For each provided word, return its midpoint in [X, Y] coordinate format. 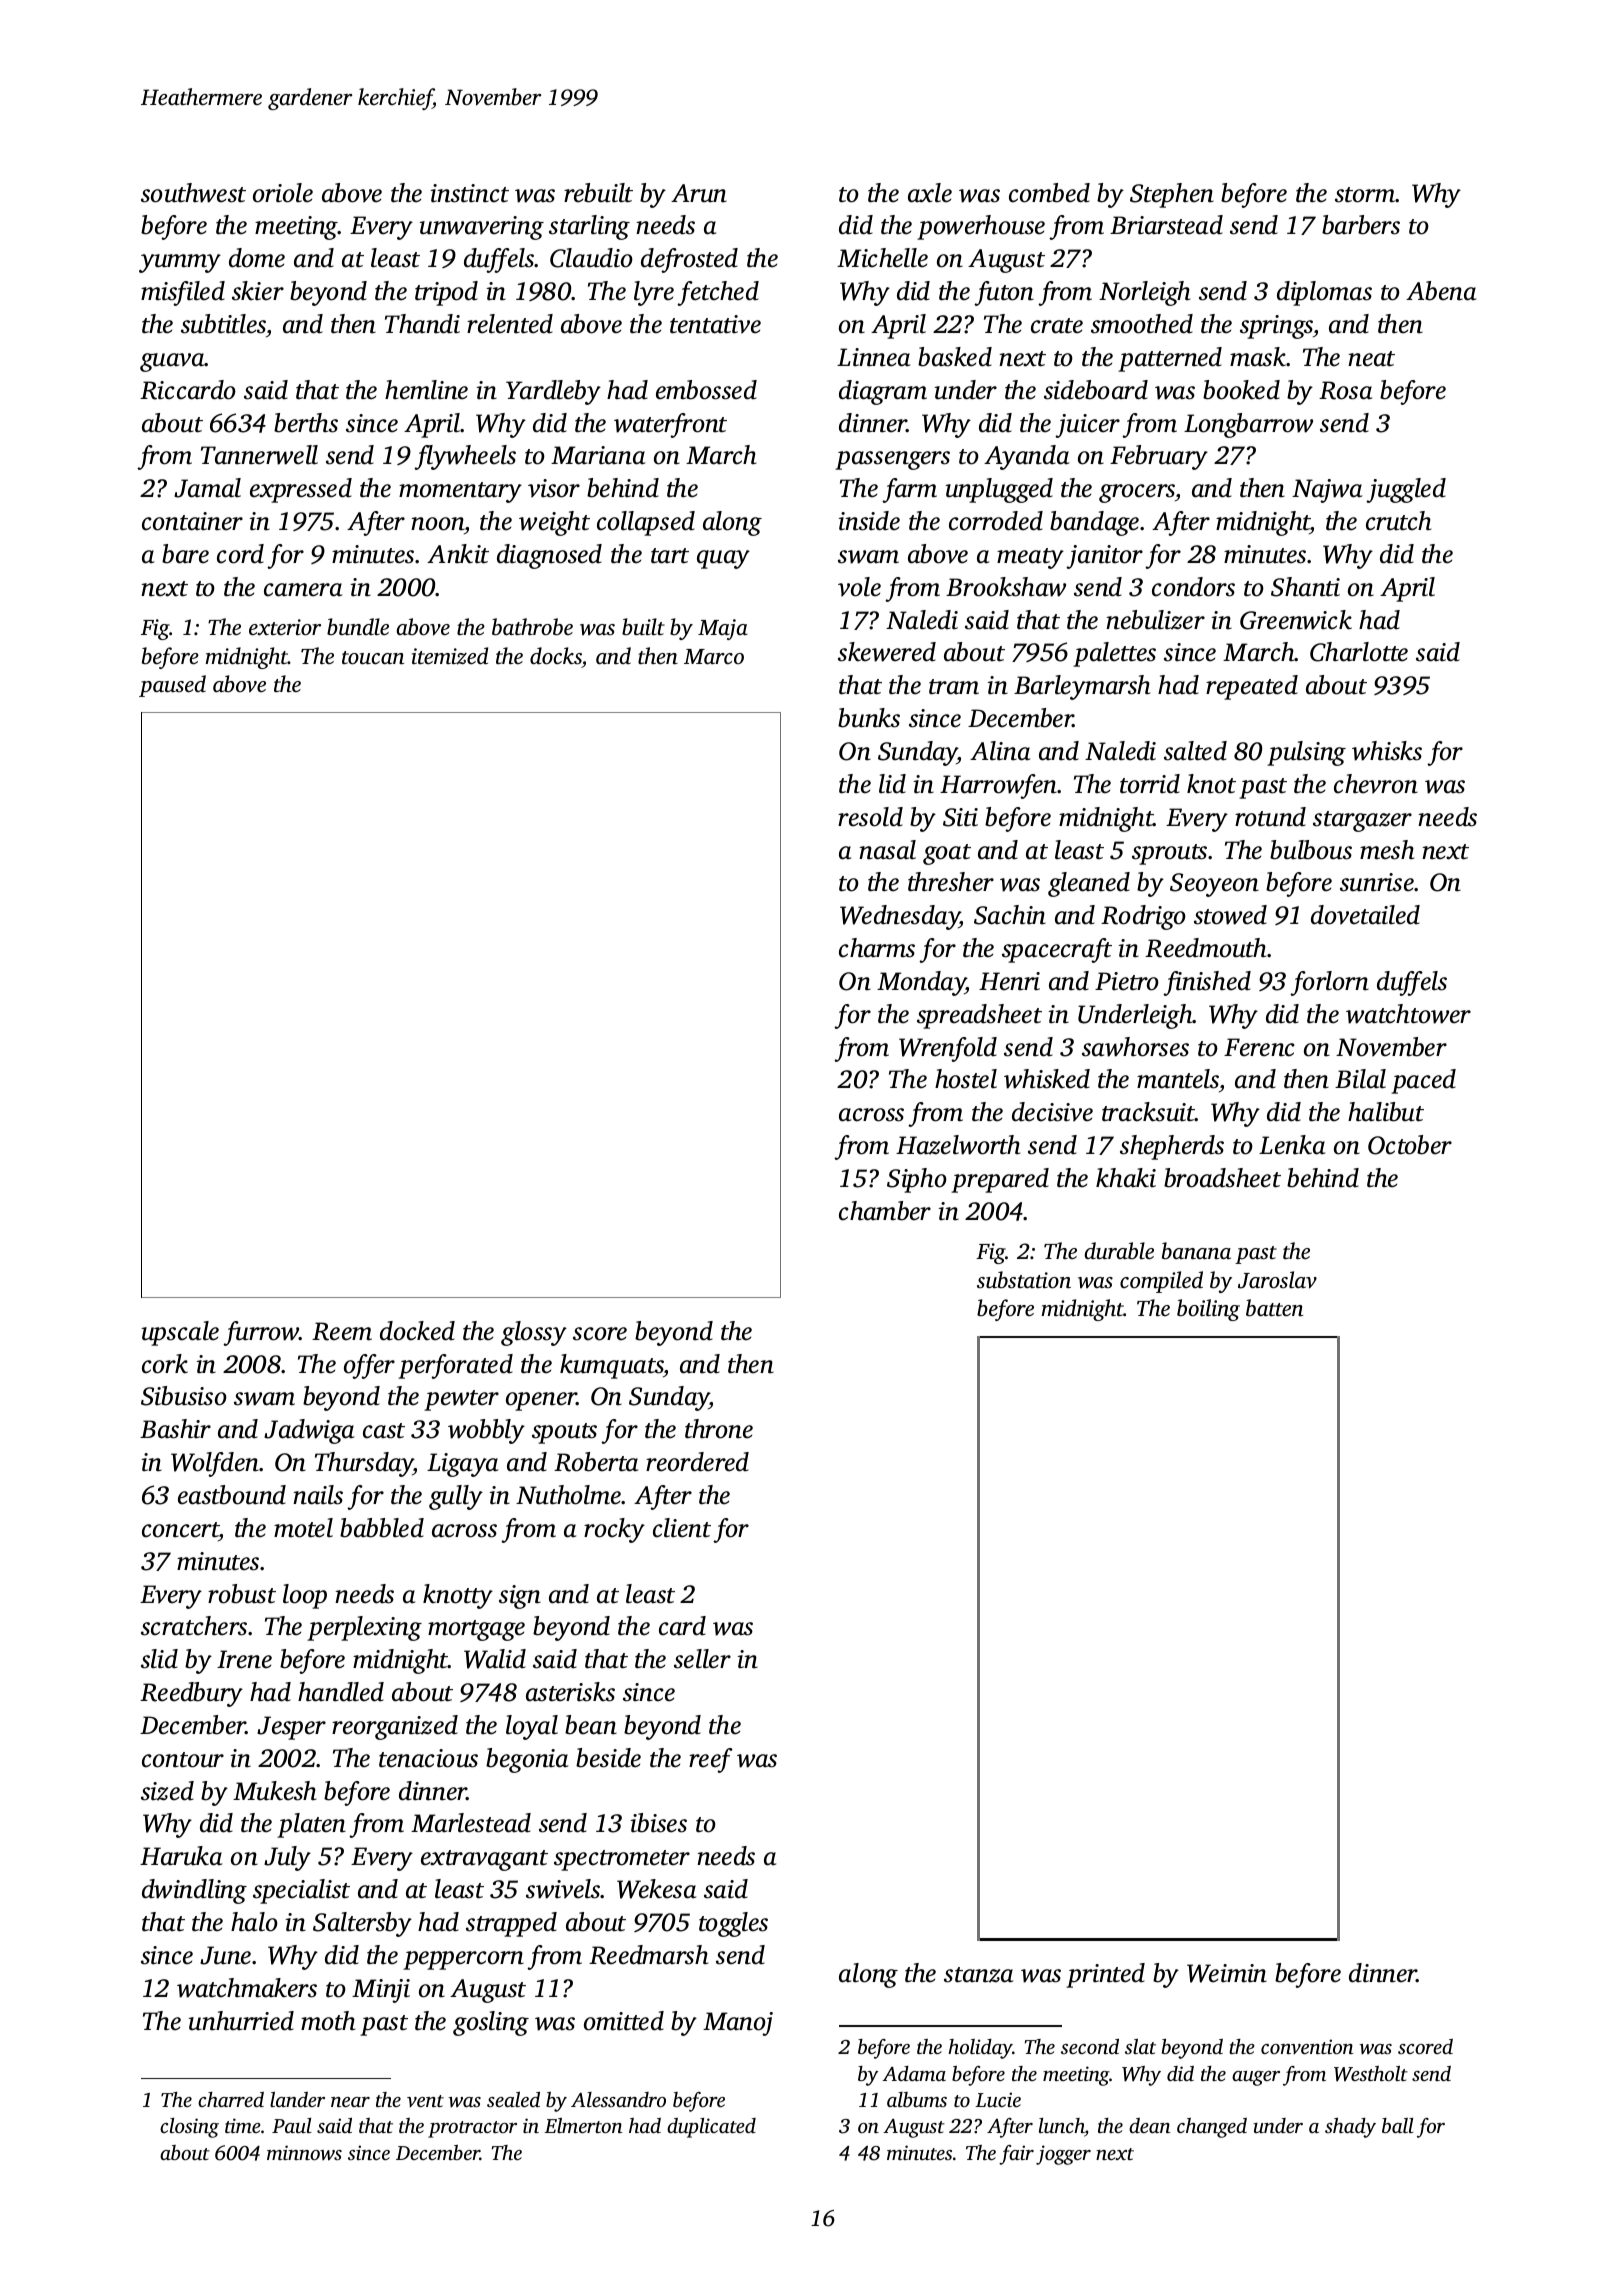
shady [1350, 2128]
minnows [304, 2152]
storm [1365, 195]
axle [930, 193]
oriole [283, 193]
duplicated [711, 2128]
